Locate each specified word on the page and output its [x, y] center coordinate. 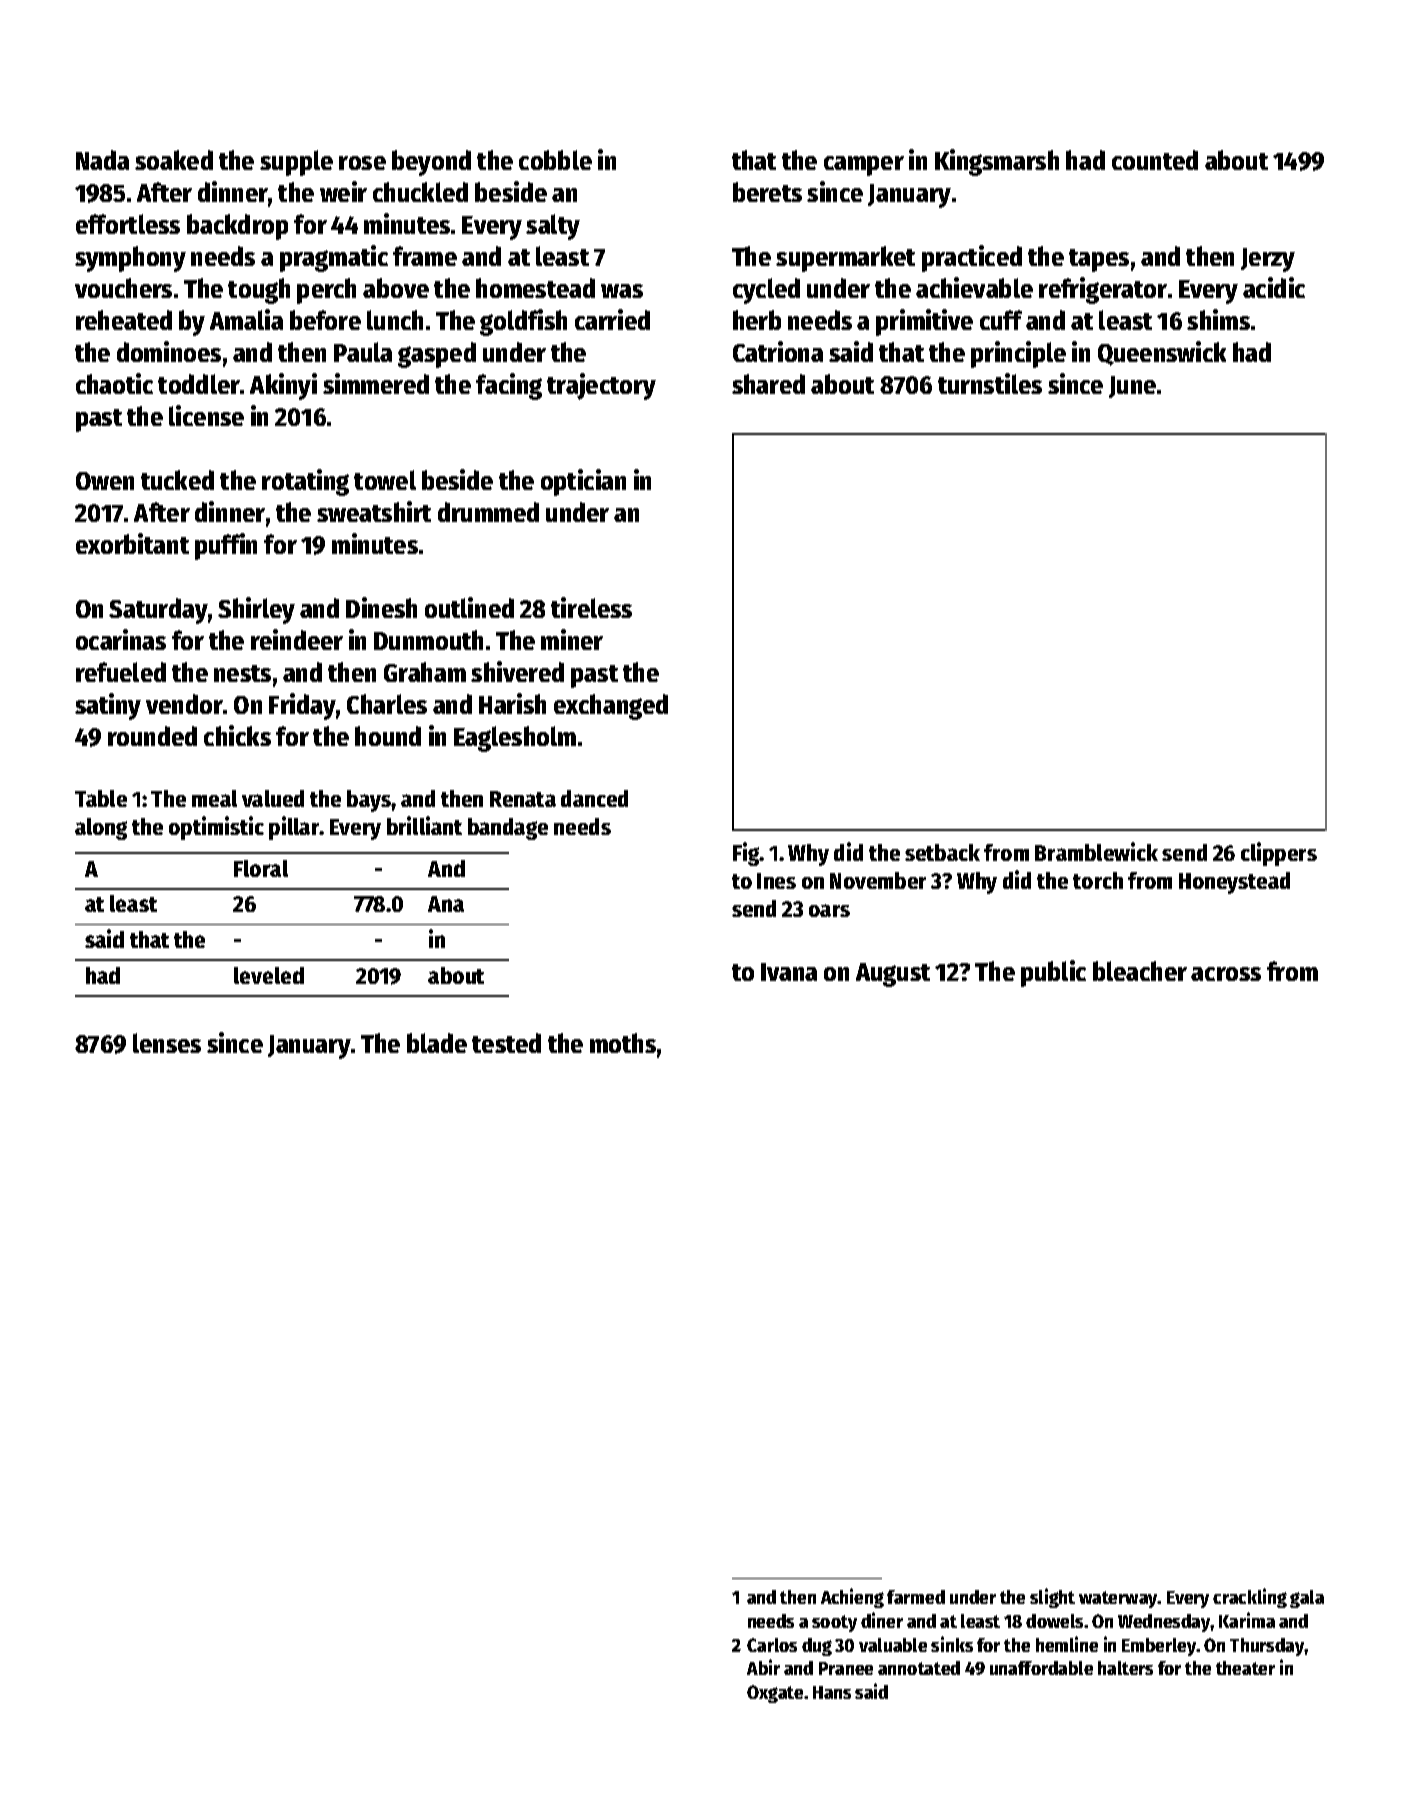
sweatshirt [374, 511]
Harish [512, 703]
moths [623, 1043]
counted [1155, 160]
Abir [763, 1667]
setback [942, 852]
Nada [102, 160]
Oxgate [776, 1694]
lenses [167, 1043]
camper [864, 166]
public [1053, 973]
